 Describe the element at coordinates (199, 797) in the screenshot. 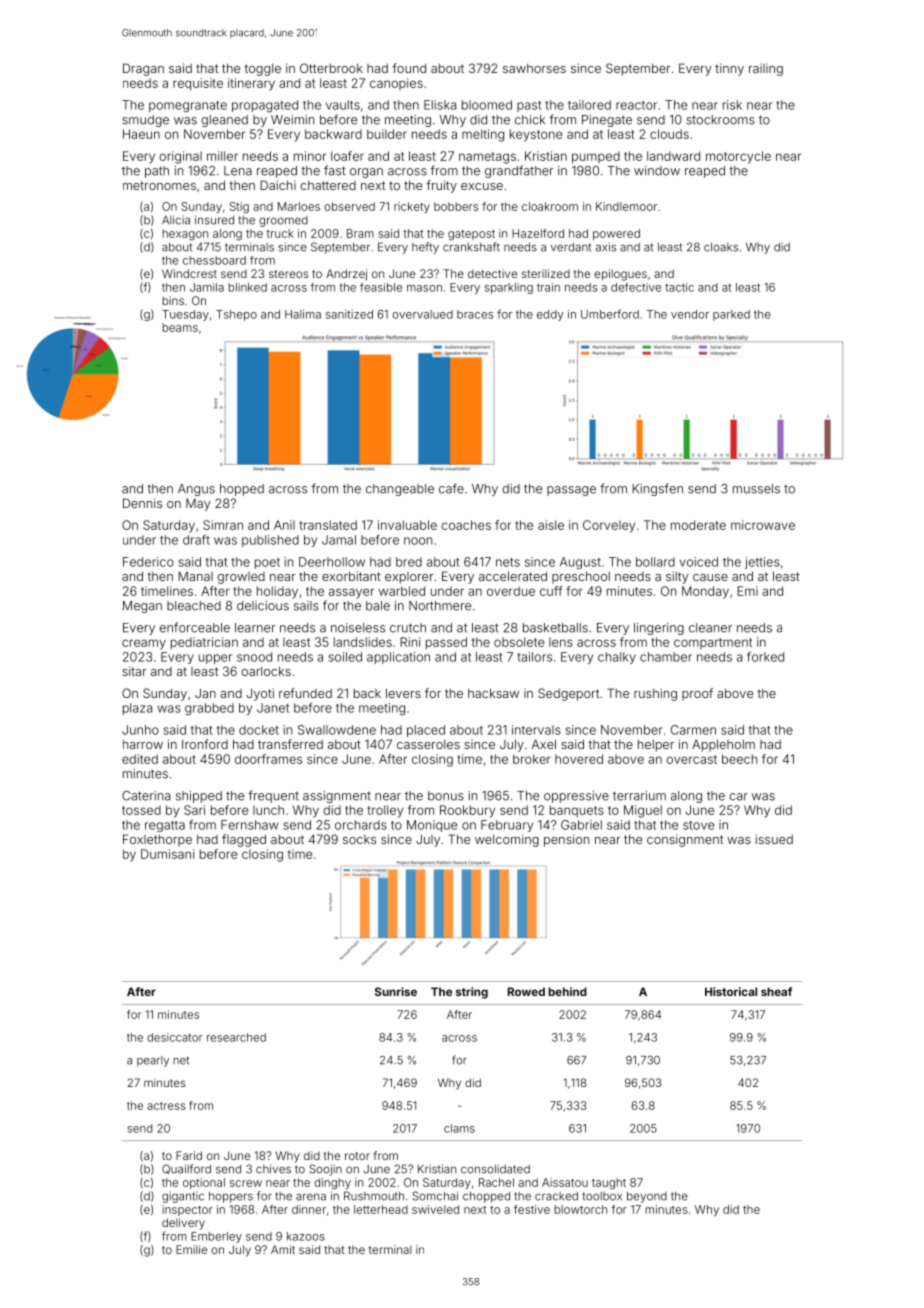

I see `shipped` at that location.
